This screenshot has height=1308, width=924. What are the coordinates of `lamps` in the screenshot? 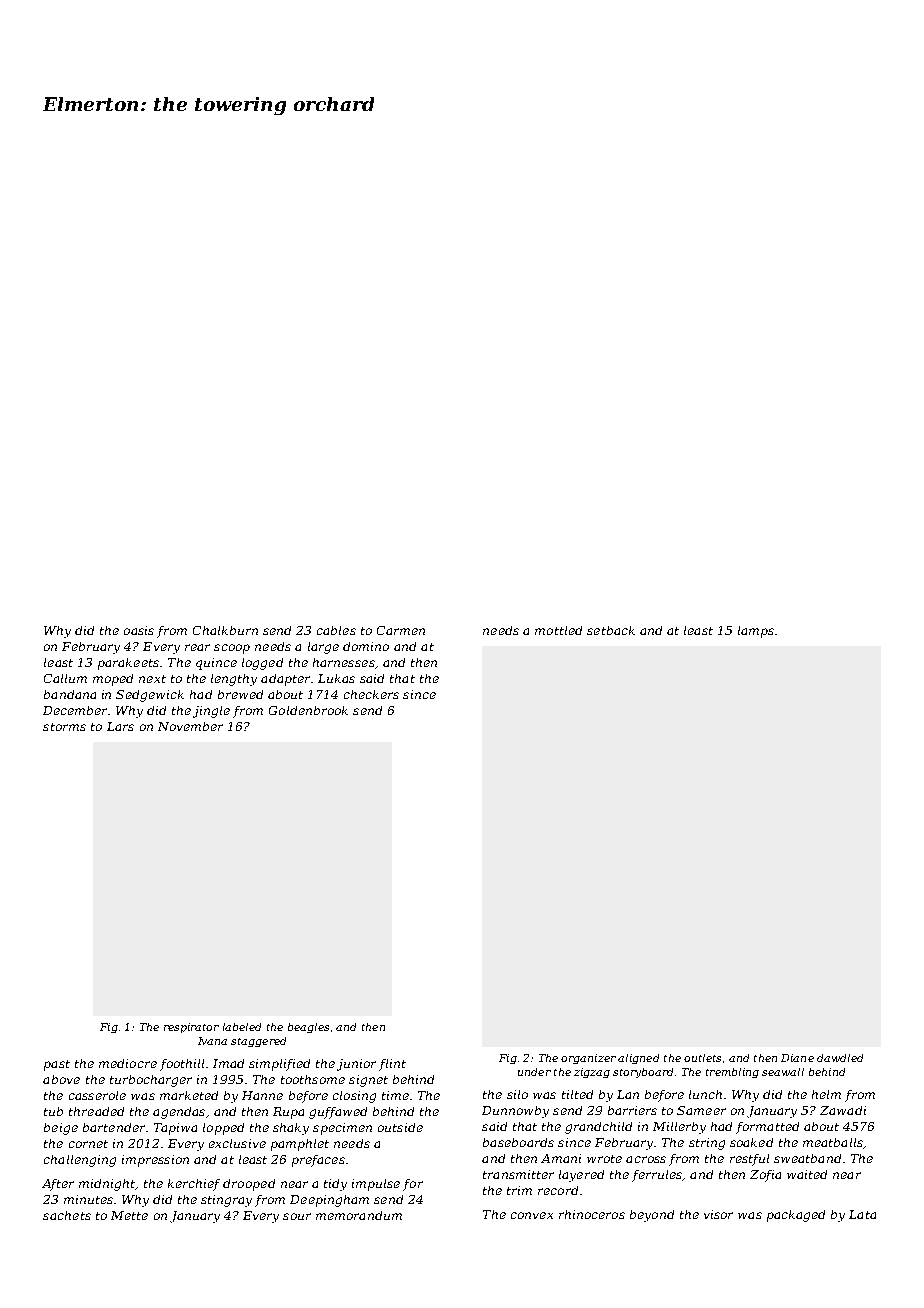 It's located at (756, 632).
